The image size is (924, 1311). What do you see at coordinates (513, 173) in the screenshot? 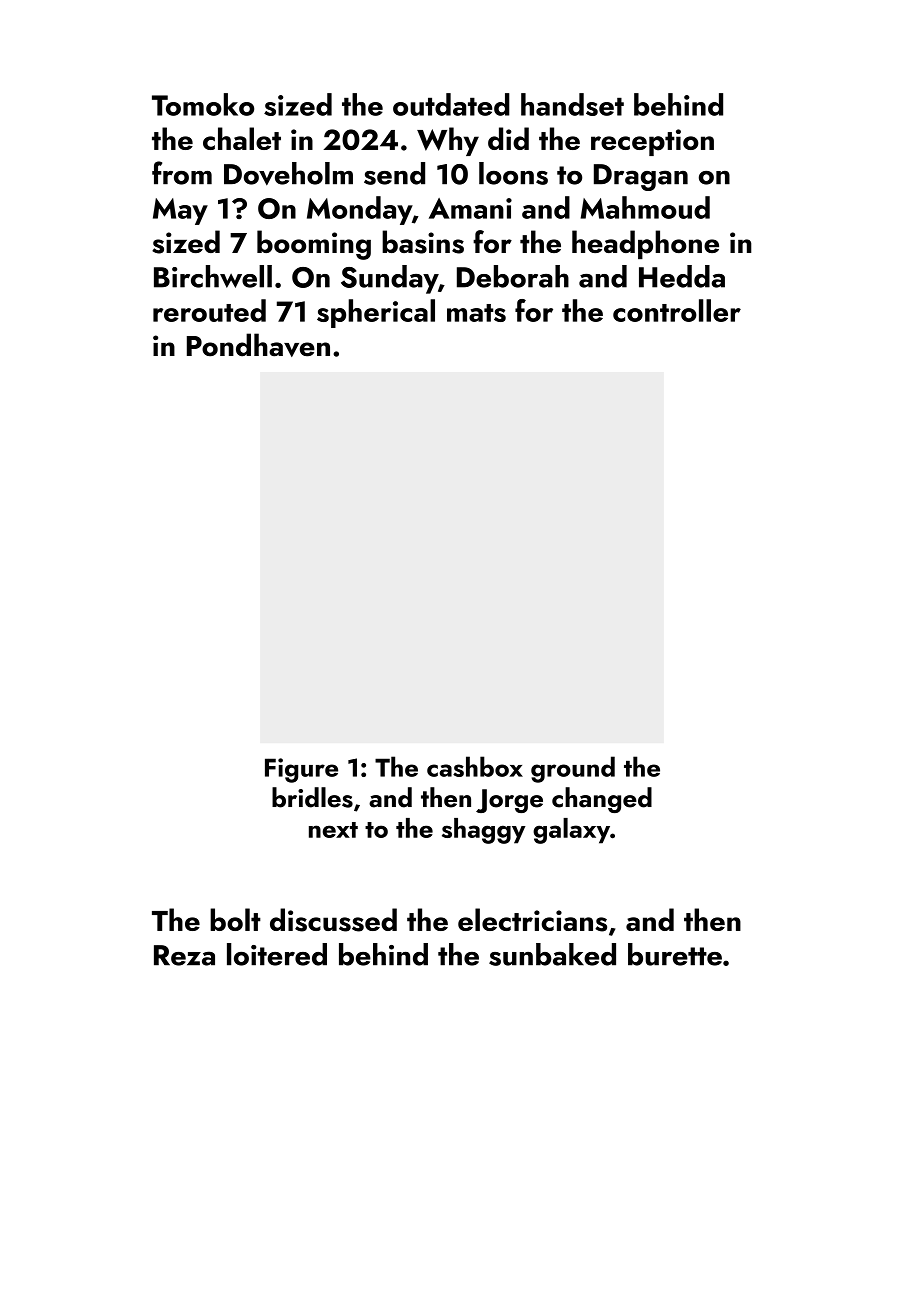
I see `loons` at bounding box center [513, 173].
